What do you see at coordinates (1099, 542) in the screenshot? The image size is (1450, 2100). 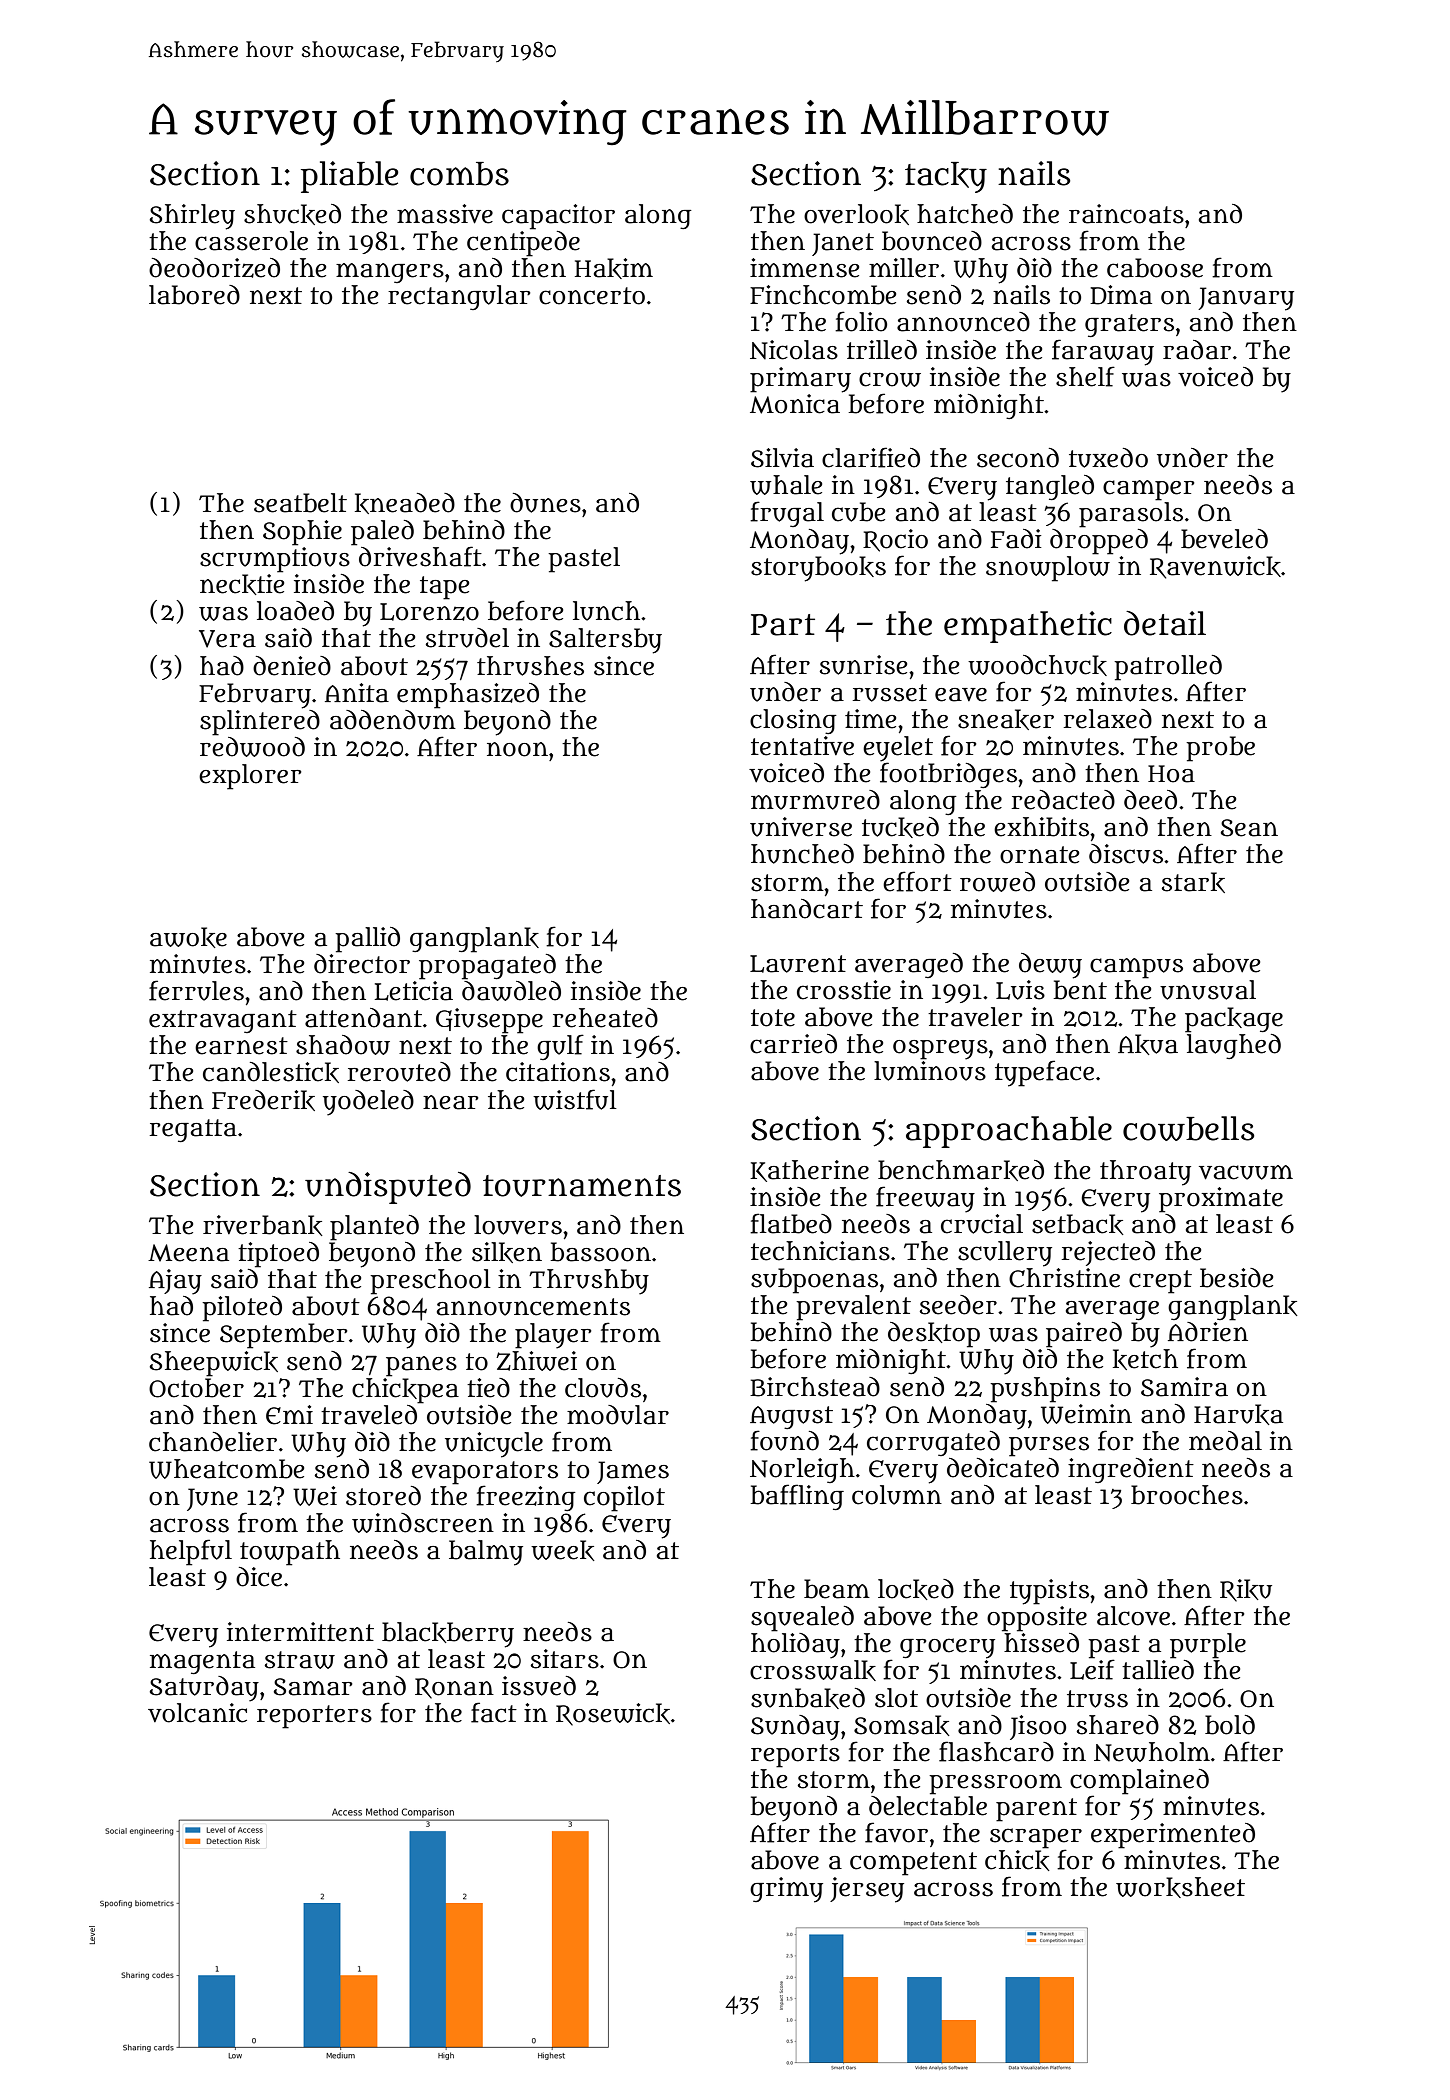 I see `dropped` at bounding box center [1099, 542].
